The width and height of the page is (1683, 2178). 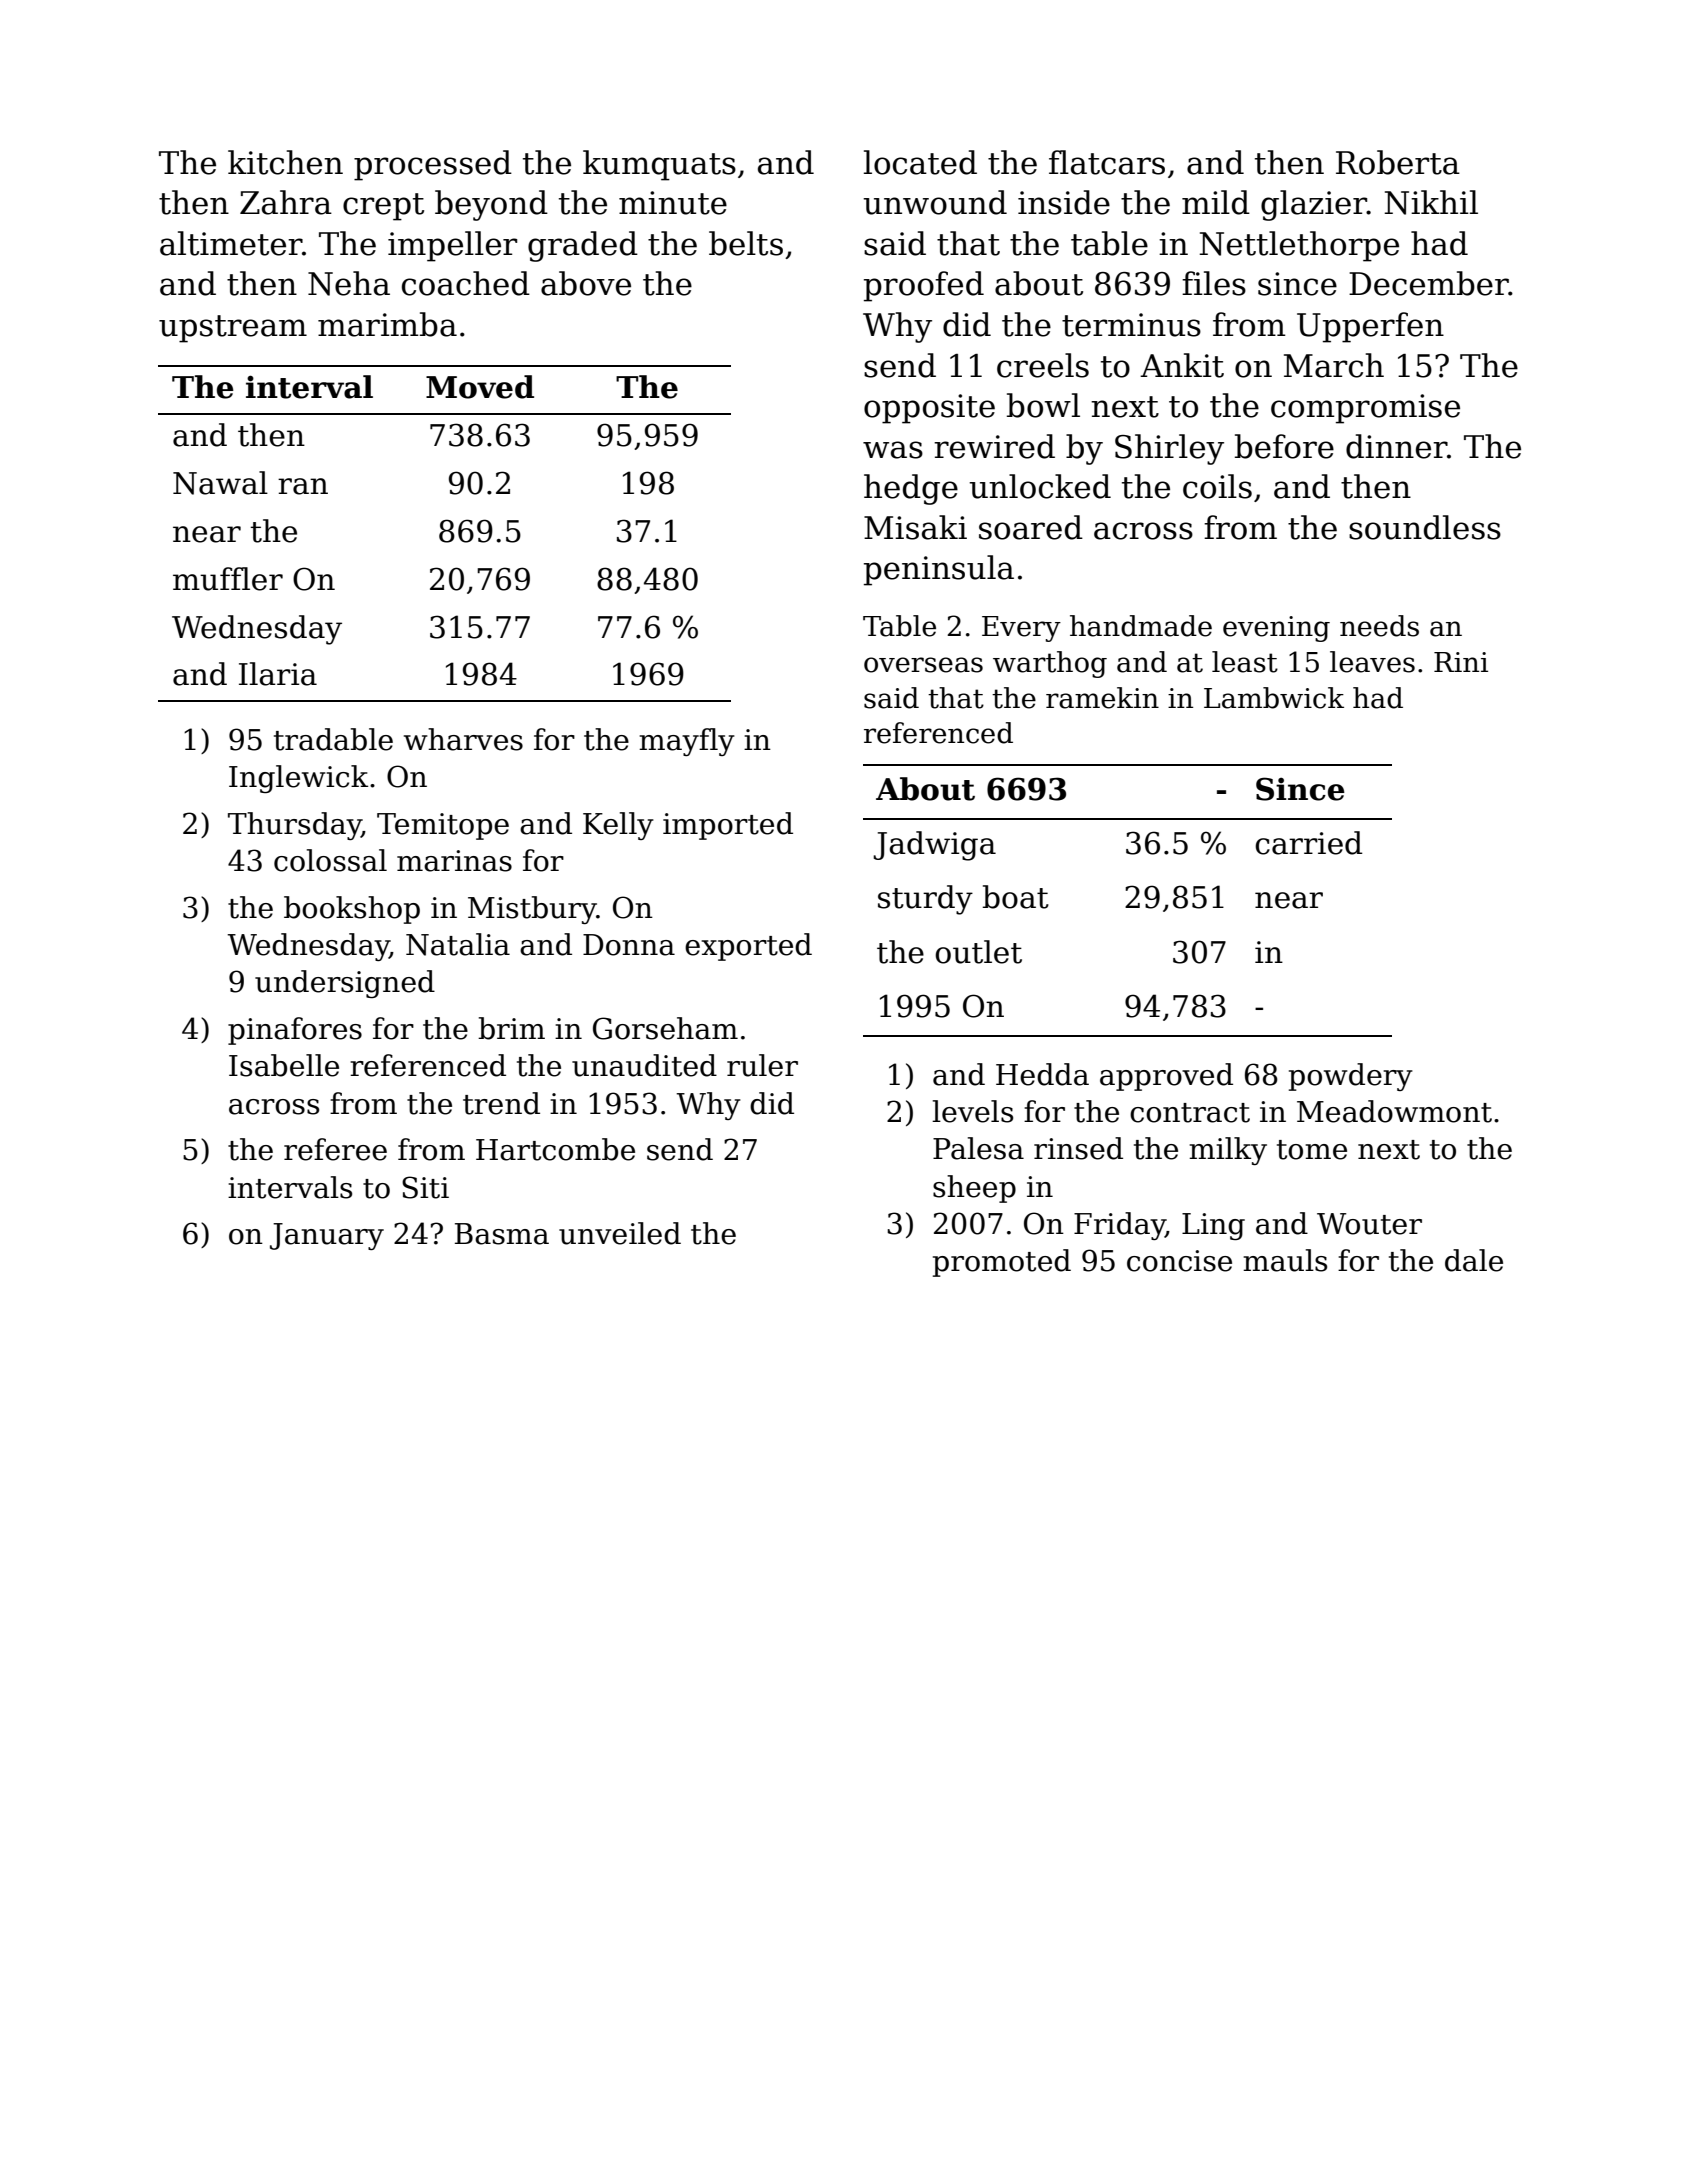 I want to click on Basma, so click(x=502, y=1234).
